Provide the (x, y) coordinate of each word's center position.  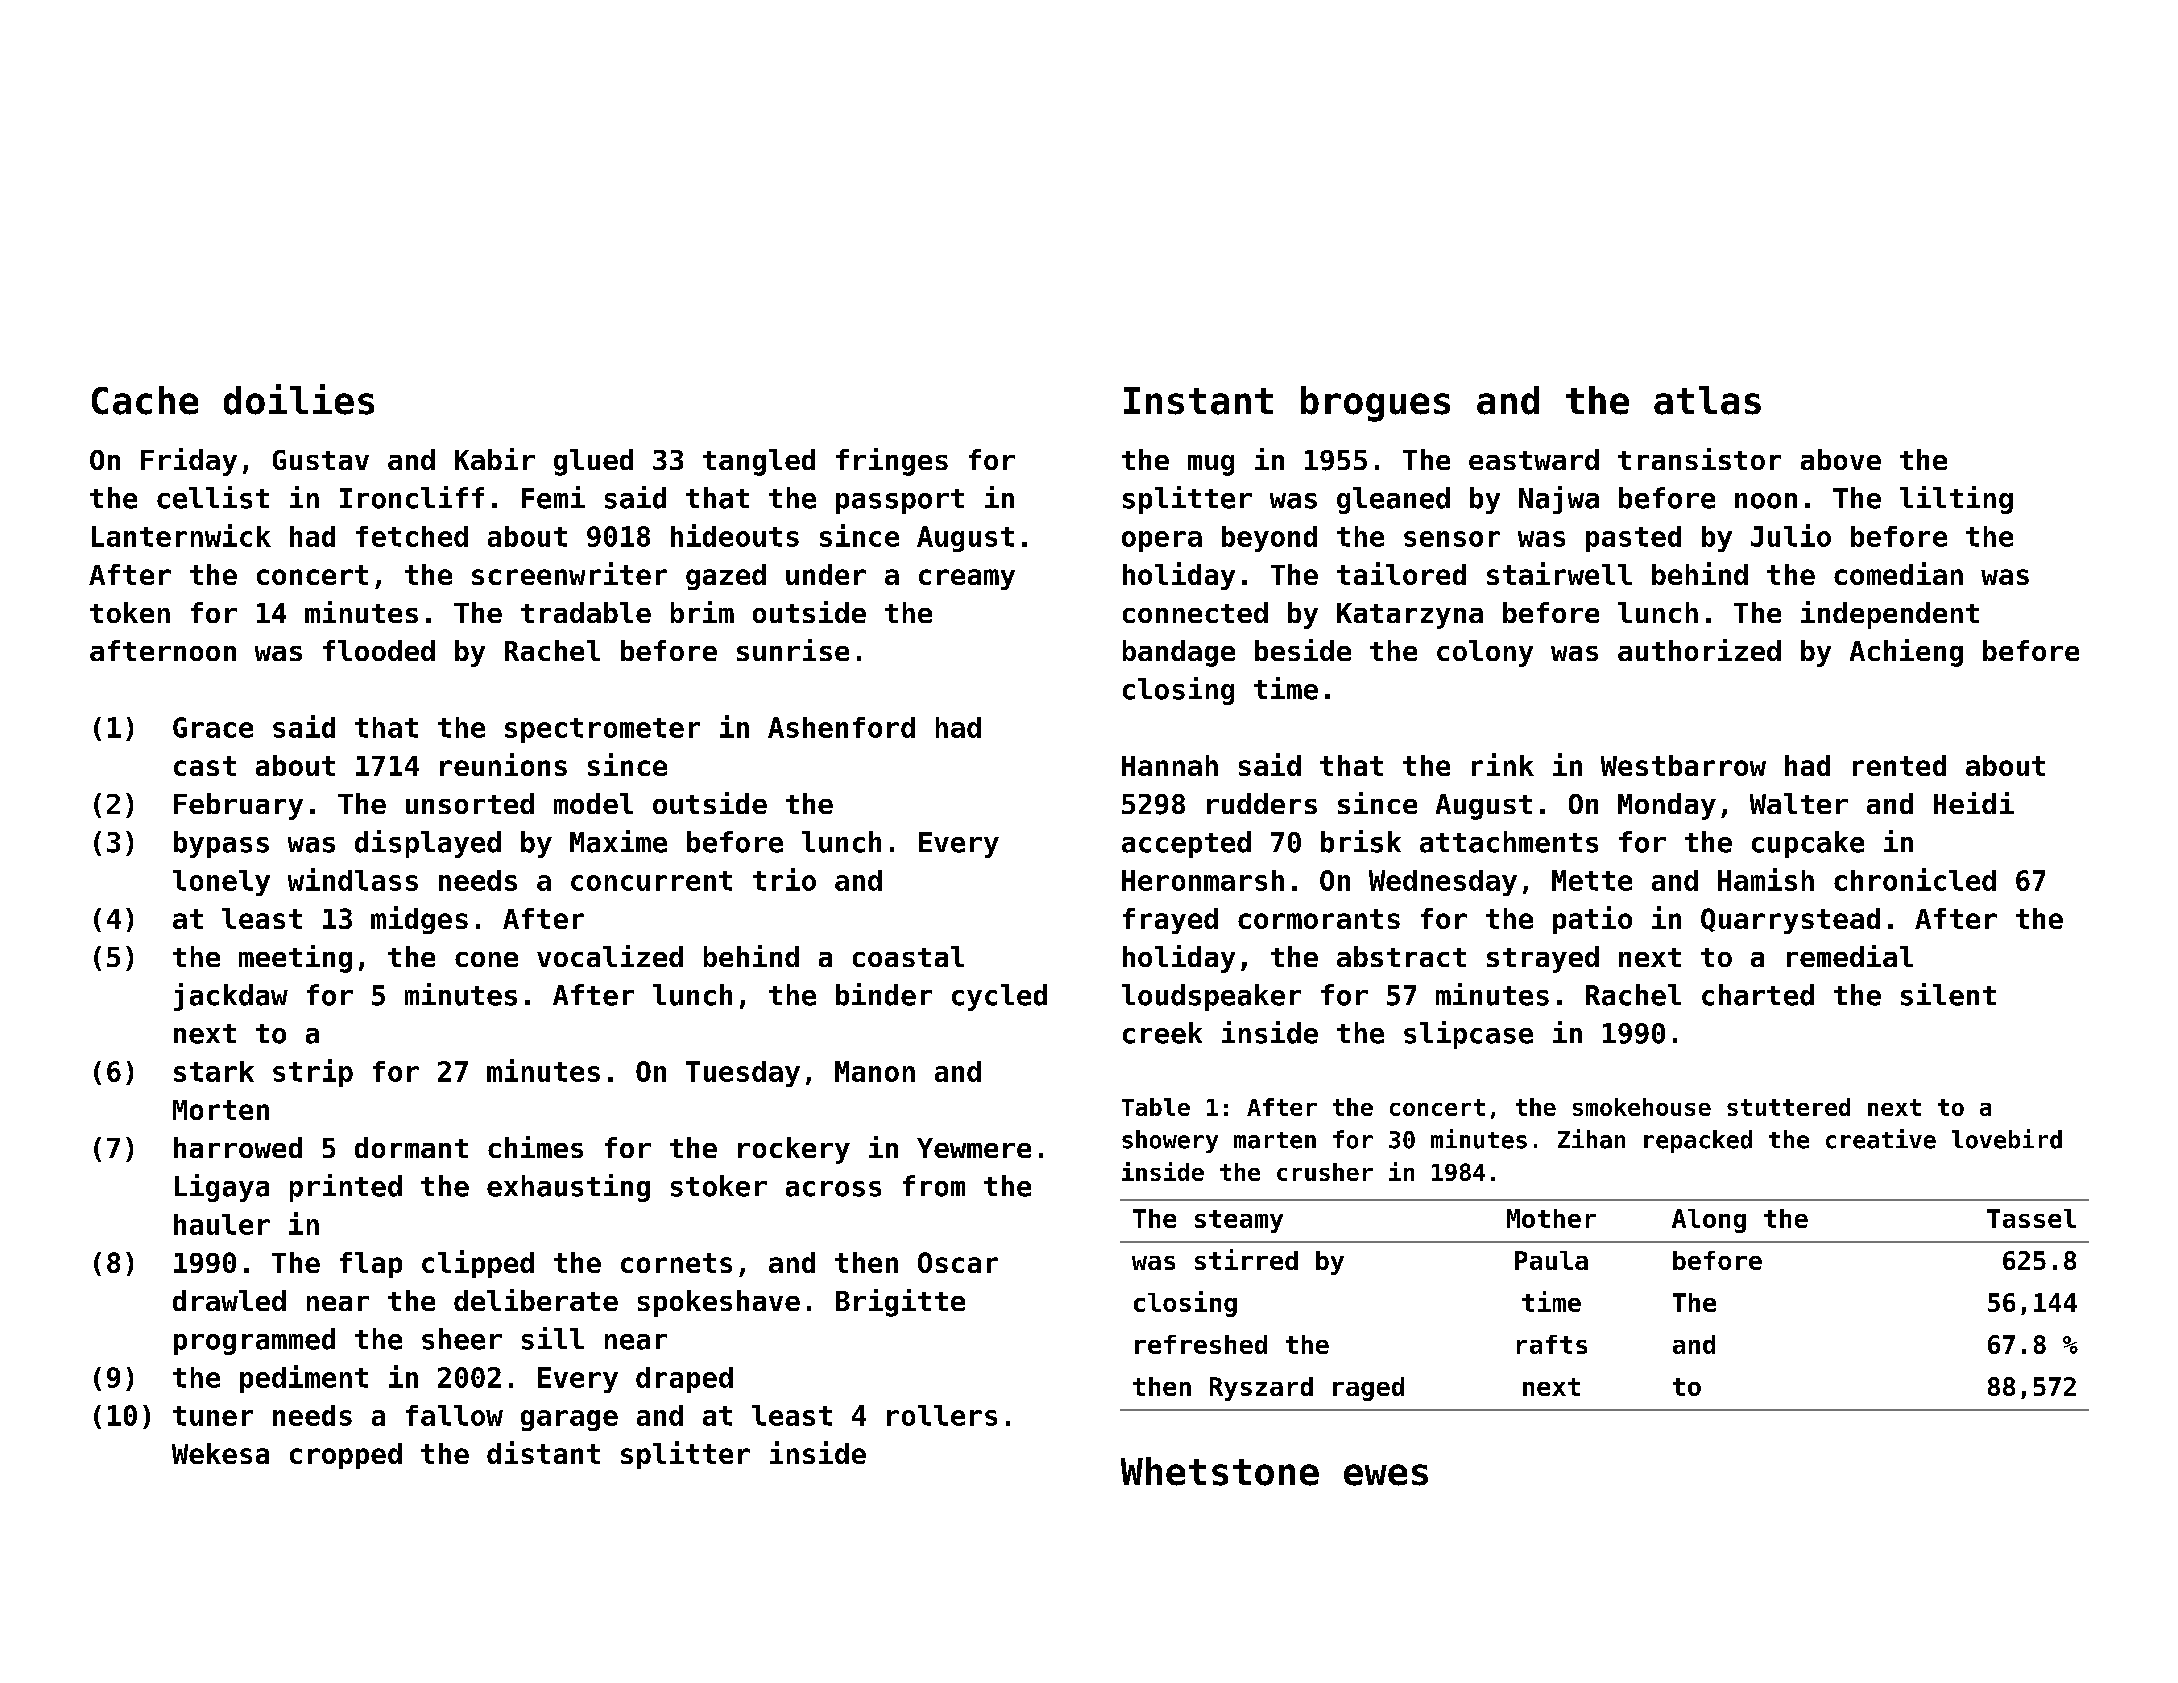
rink (1503, 764)
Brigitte (900, 1303)
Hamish (1766, 879)
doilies (299, 399)
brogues (1375, 404)
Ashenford (841, 727)
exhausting (568, 1188)
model (593, 803)
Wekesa (220, 1453)
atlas (1707, 400)
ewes (1386, 1475)
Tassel (2031, 1218)
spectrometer (602, 730)
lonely (221, 883)
